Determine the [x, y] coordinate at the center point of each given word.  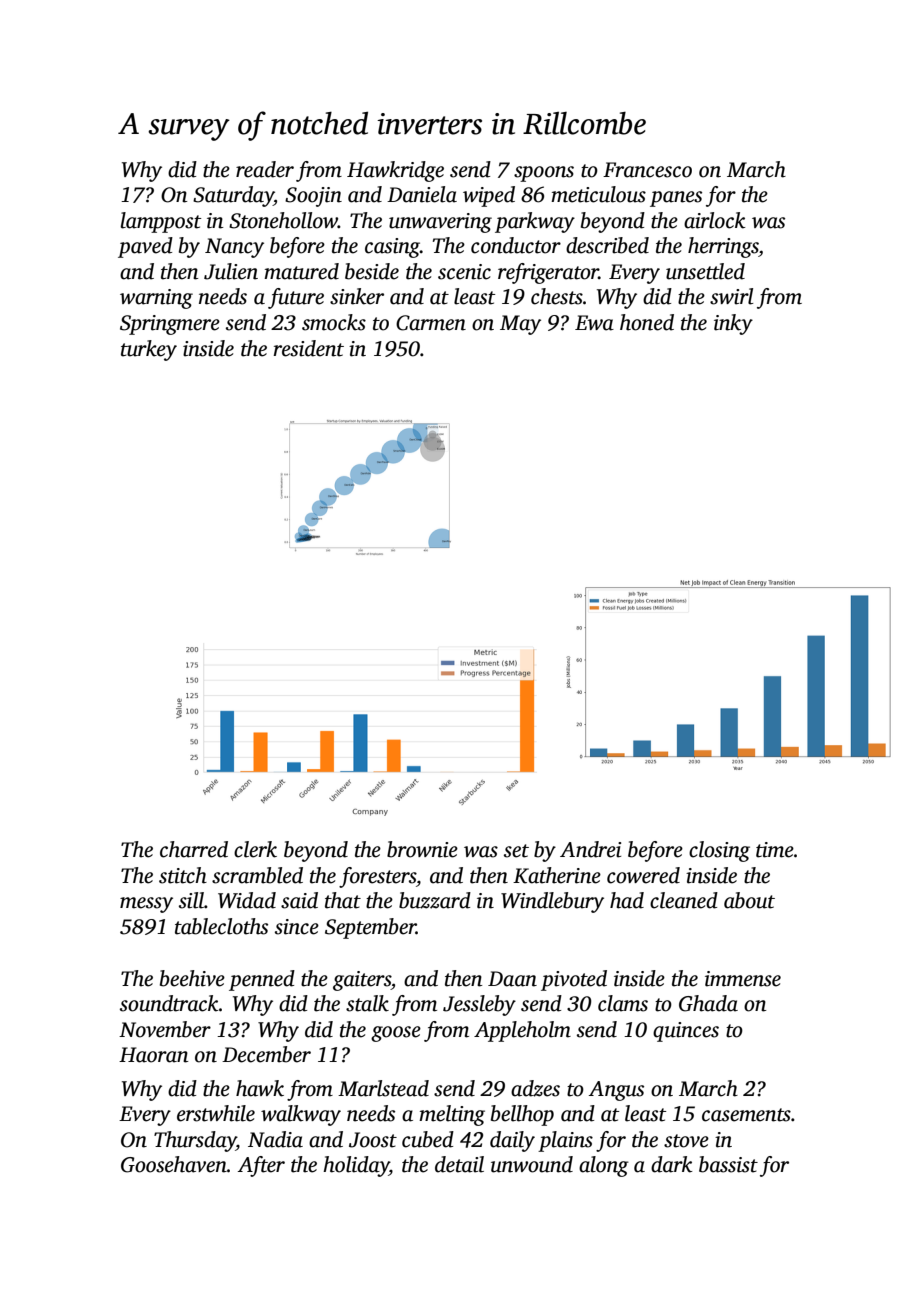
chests [557, 296]
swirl [731, 296]
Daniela [422, 194]
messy [146, 905]
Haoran [154, 1055]
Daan [512, 979]
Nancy [234, 248]
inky [733, 324]
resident [308, 348]
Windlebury [552, 902]
